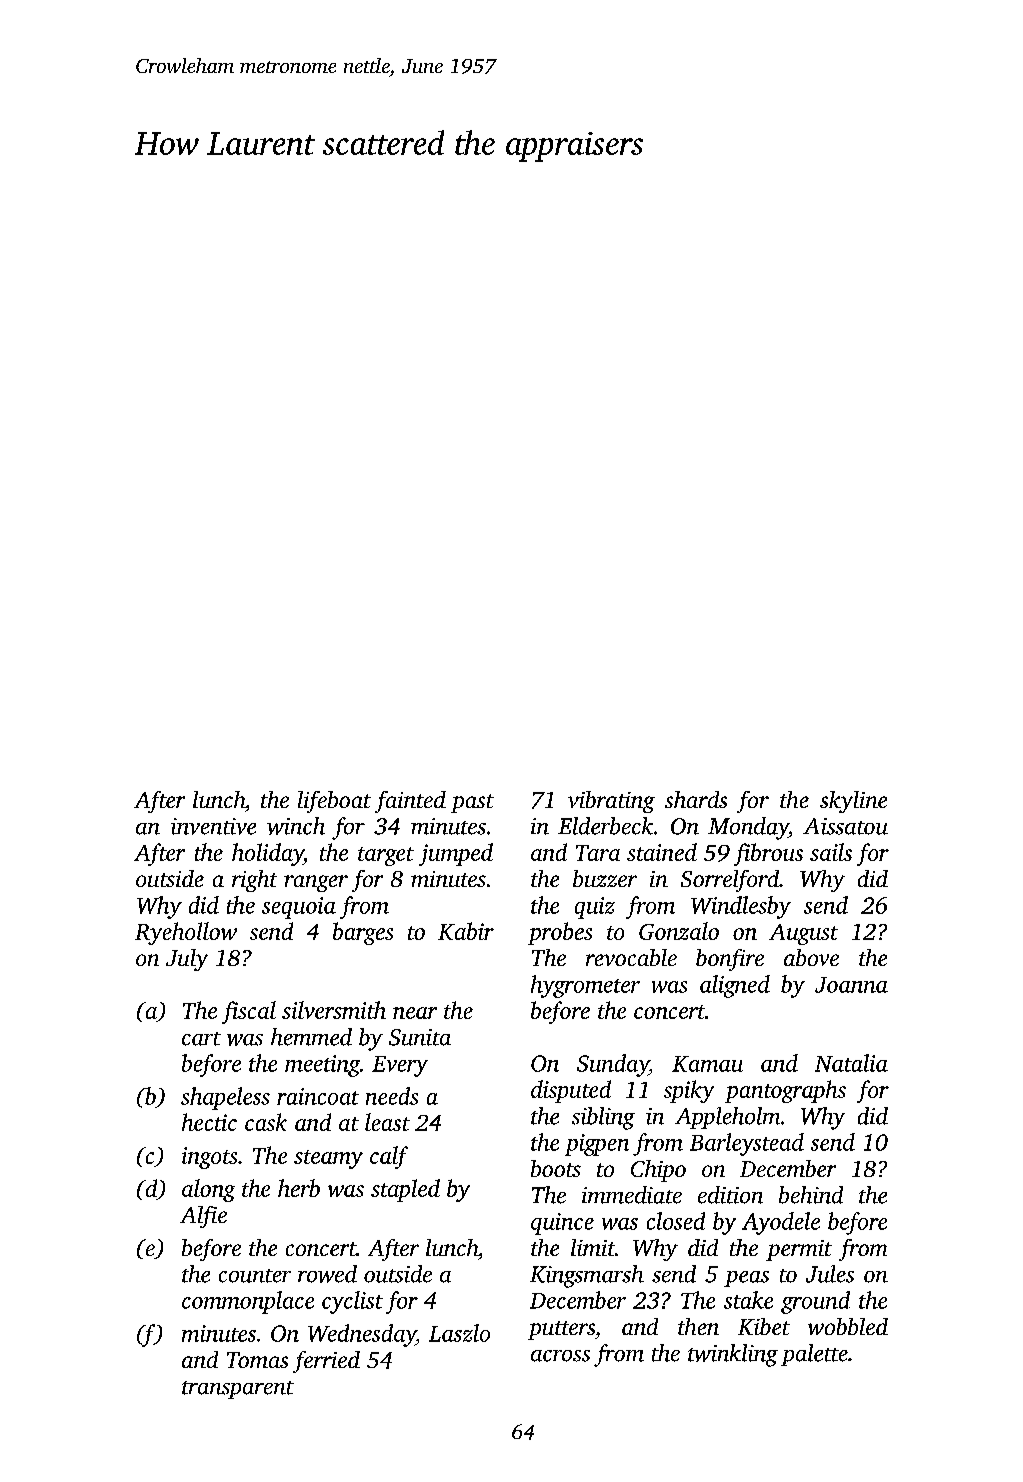 This screenshot has width=1023, height=1482. I want to click on fiscal, so click(249, 1012).
